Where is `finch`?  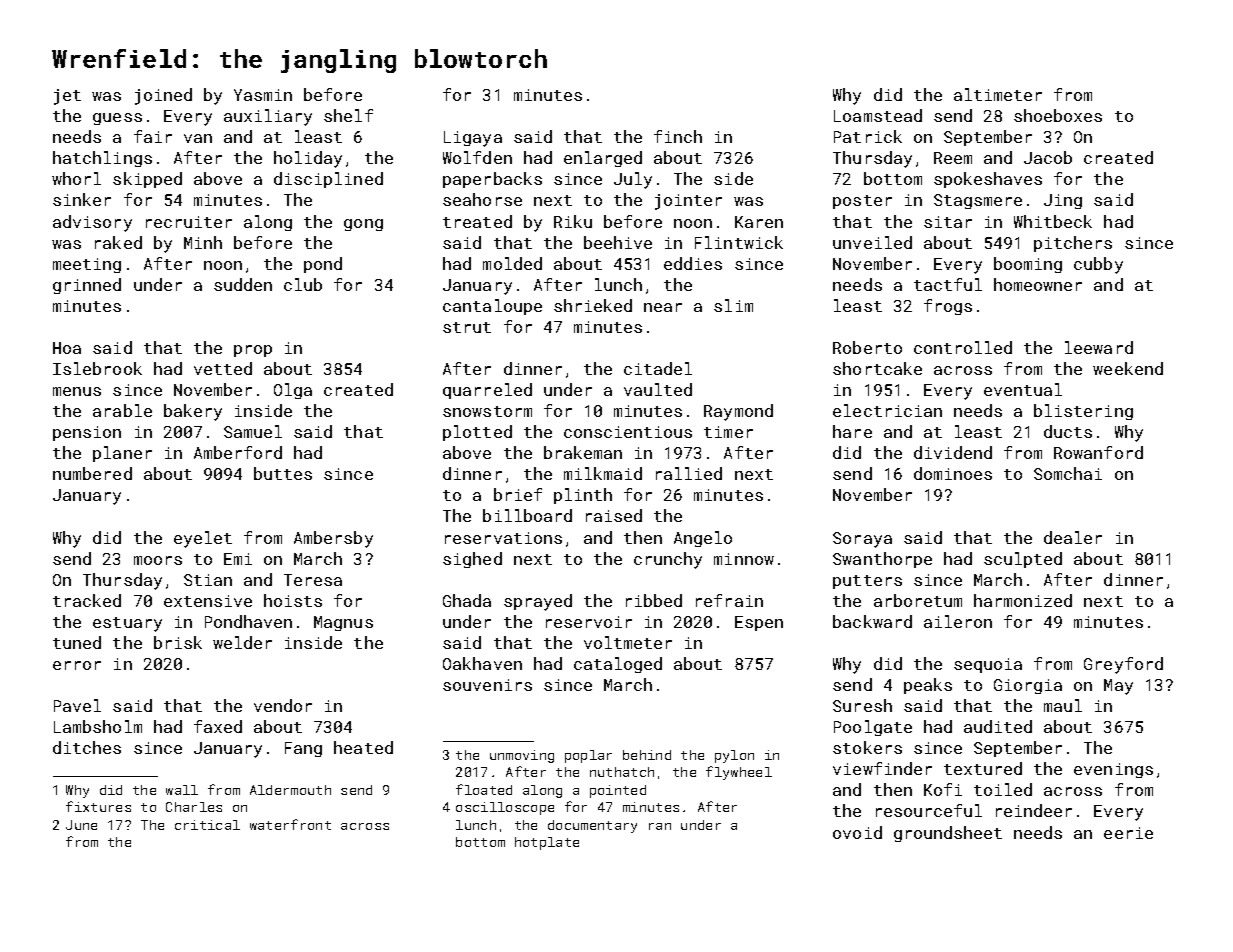 finch is located at coordinates (678, 136).
